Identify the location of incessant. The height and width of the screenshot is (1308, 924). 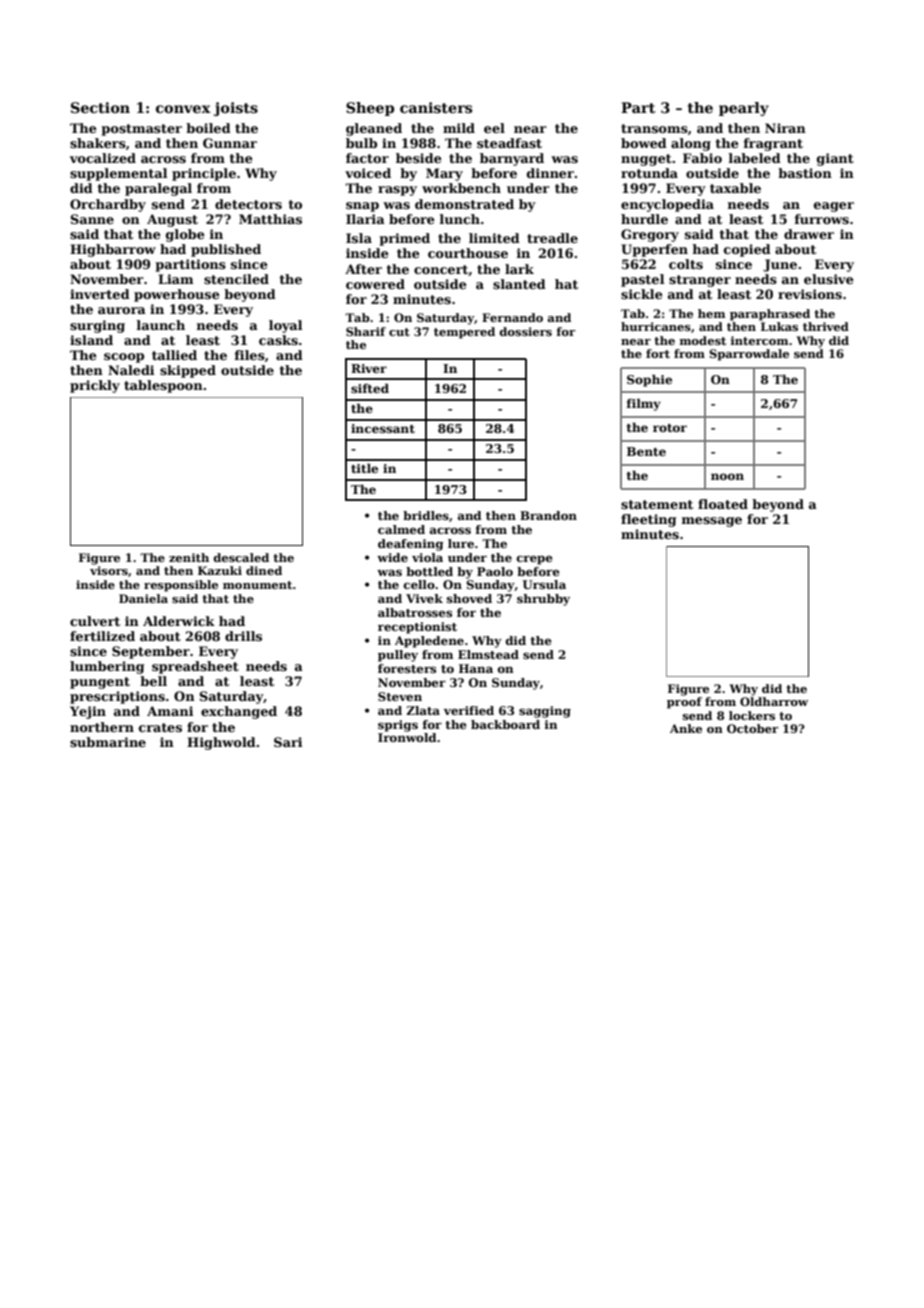
(383, 428).
